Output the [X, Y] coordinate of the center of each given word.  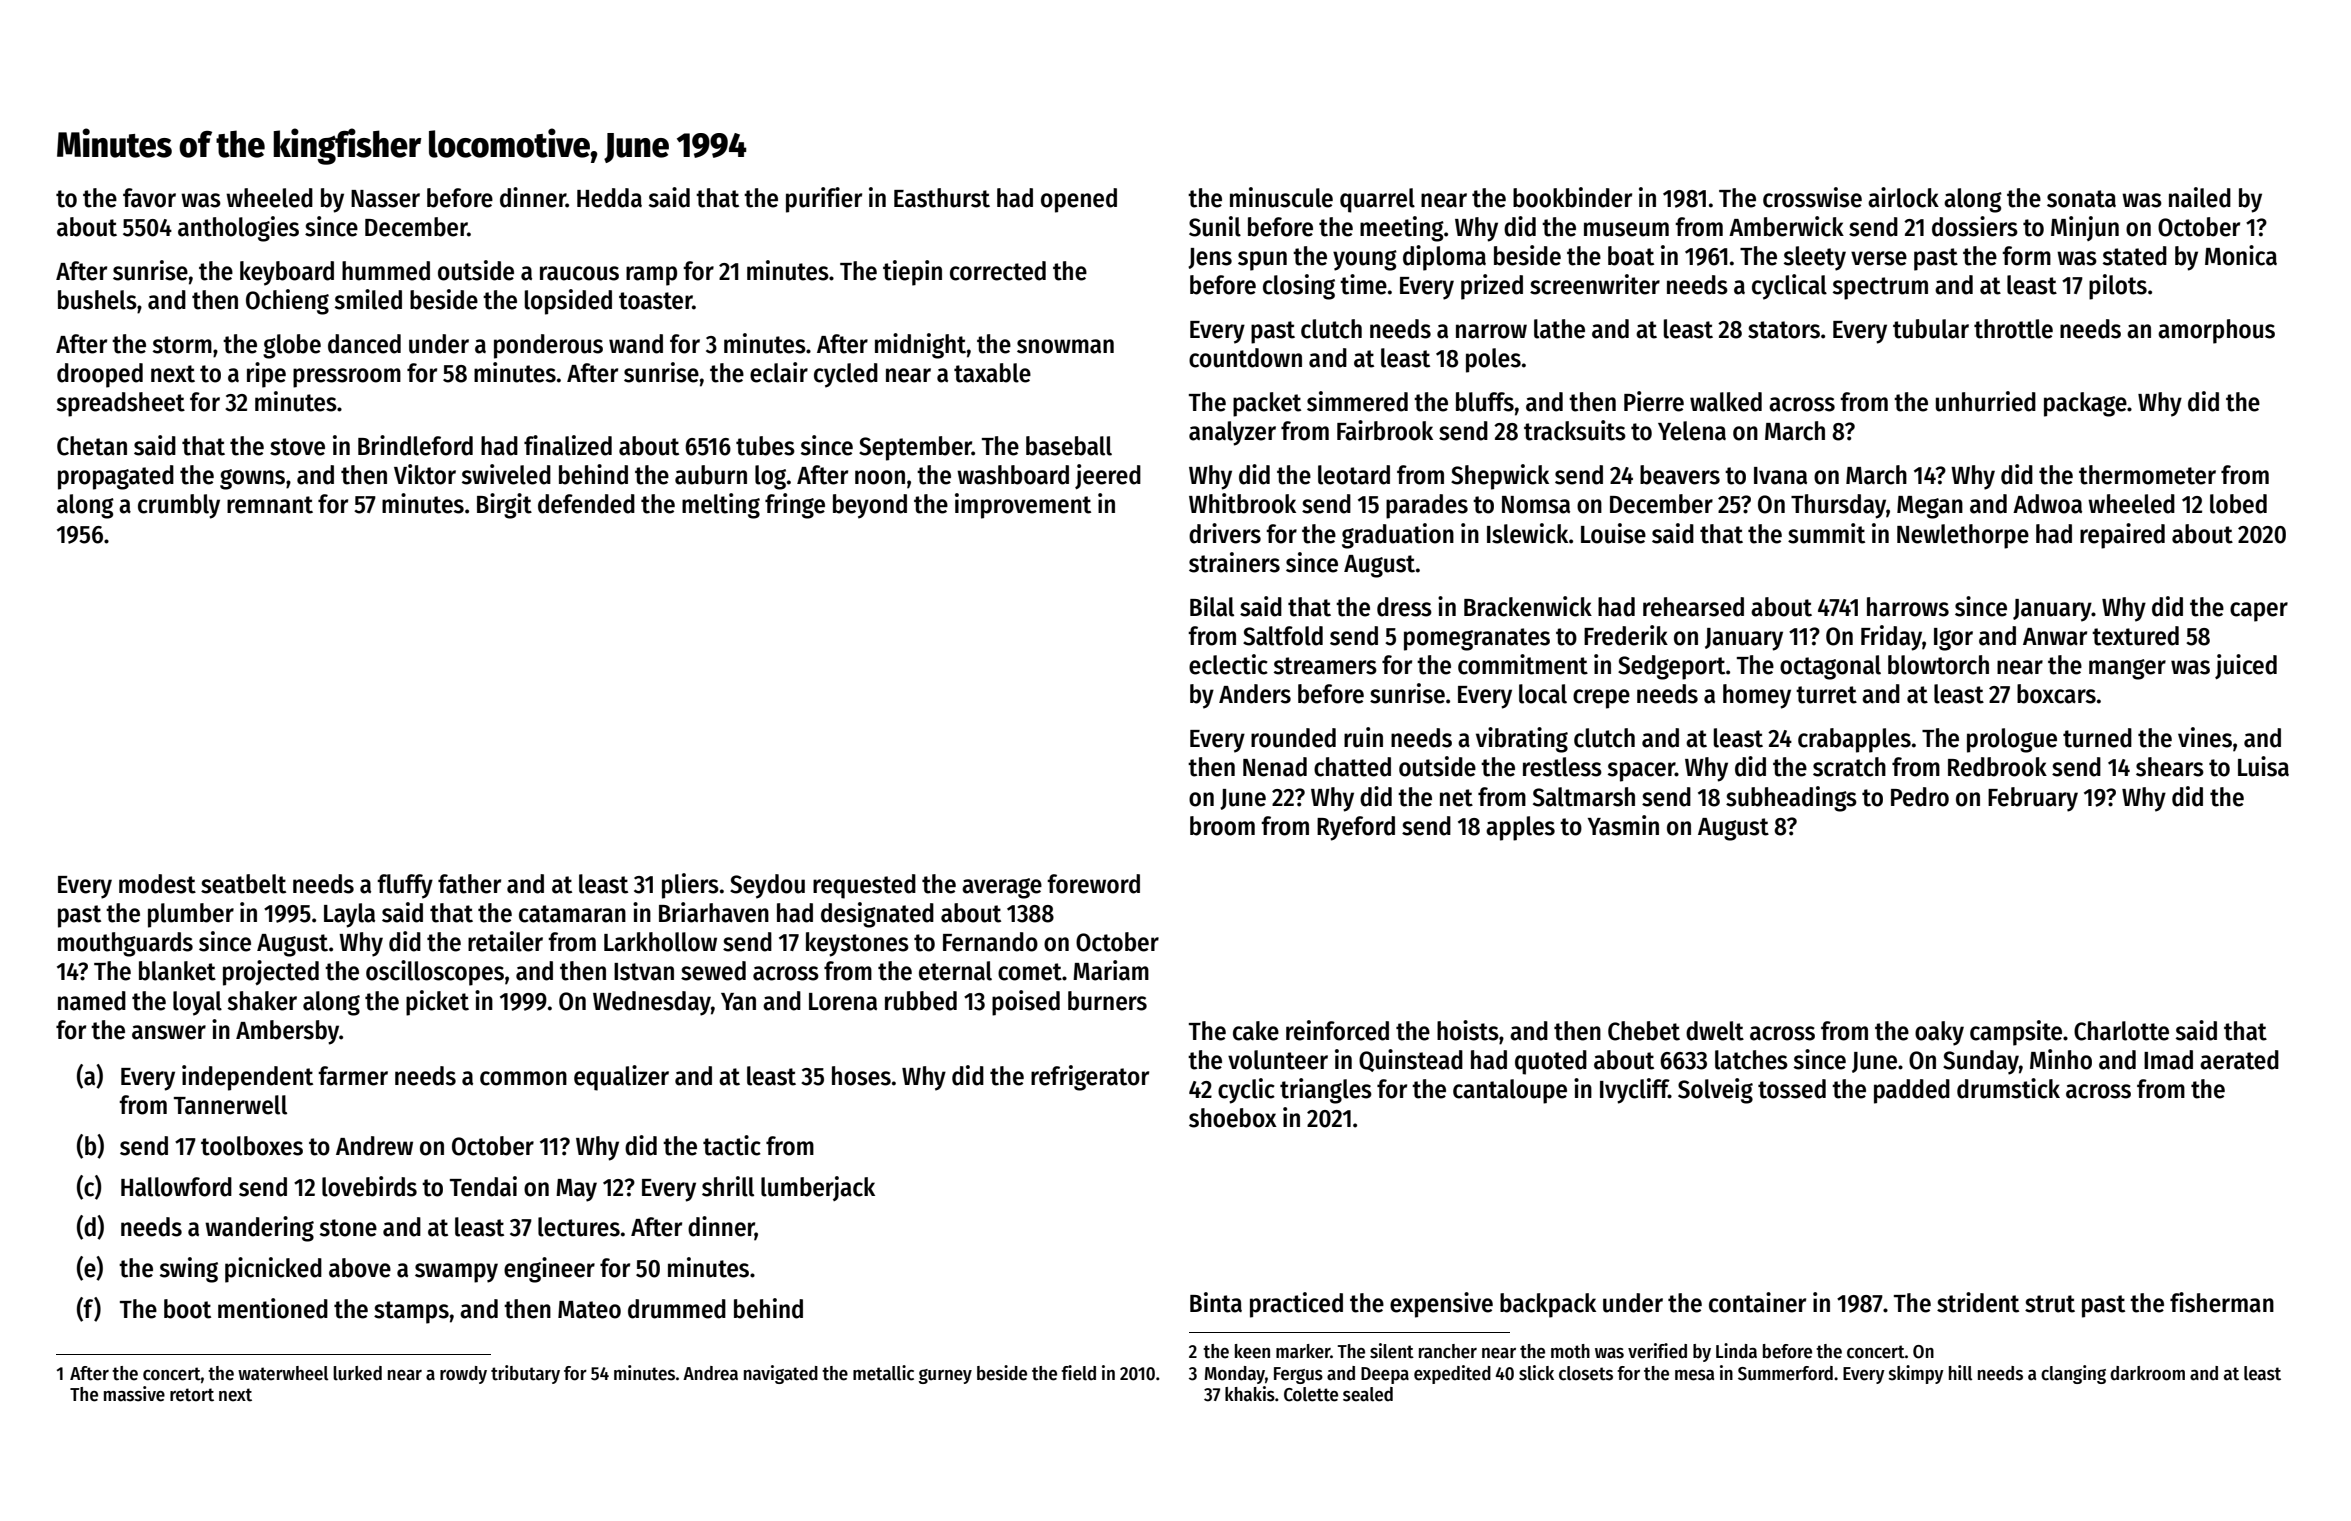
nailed [2200, 197]
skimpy [1916, 1374]
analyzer [1232, 433]
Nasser [385, 199]
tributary [525, 1374]
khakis [1250, 1394]
